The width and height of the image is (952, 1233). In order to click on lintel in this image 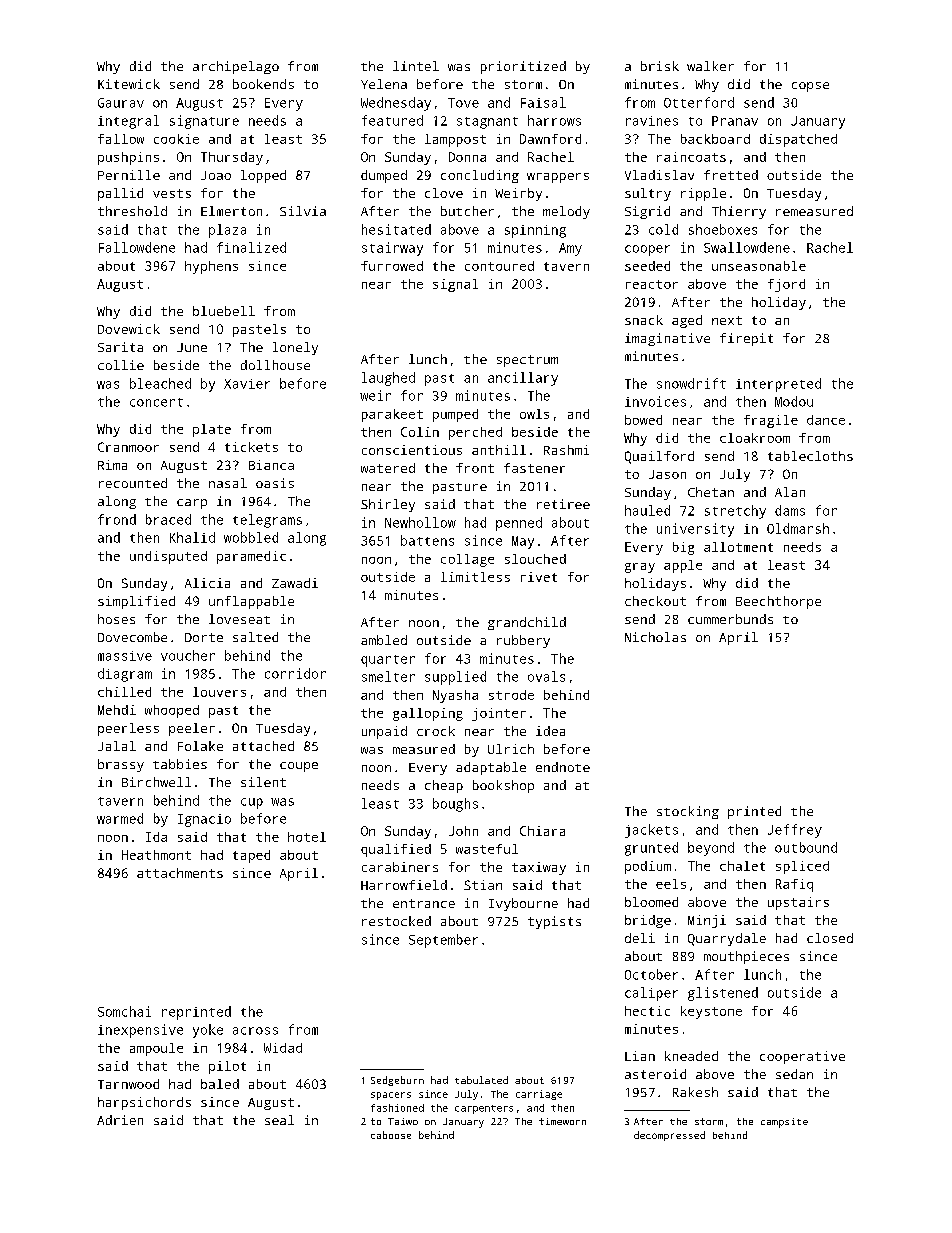, I will do `click(416, 66)`.
